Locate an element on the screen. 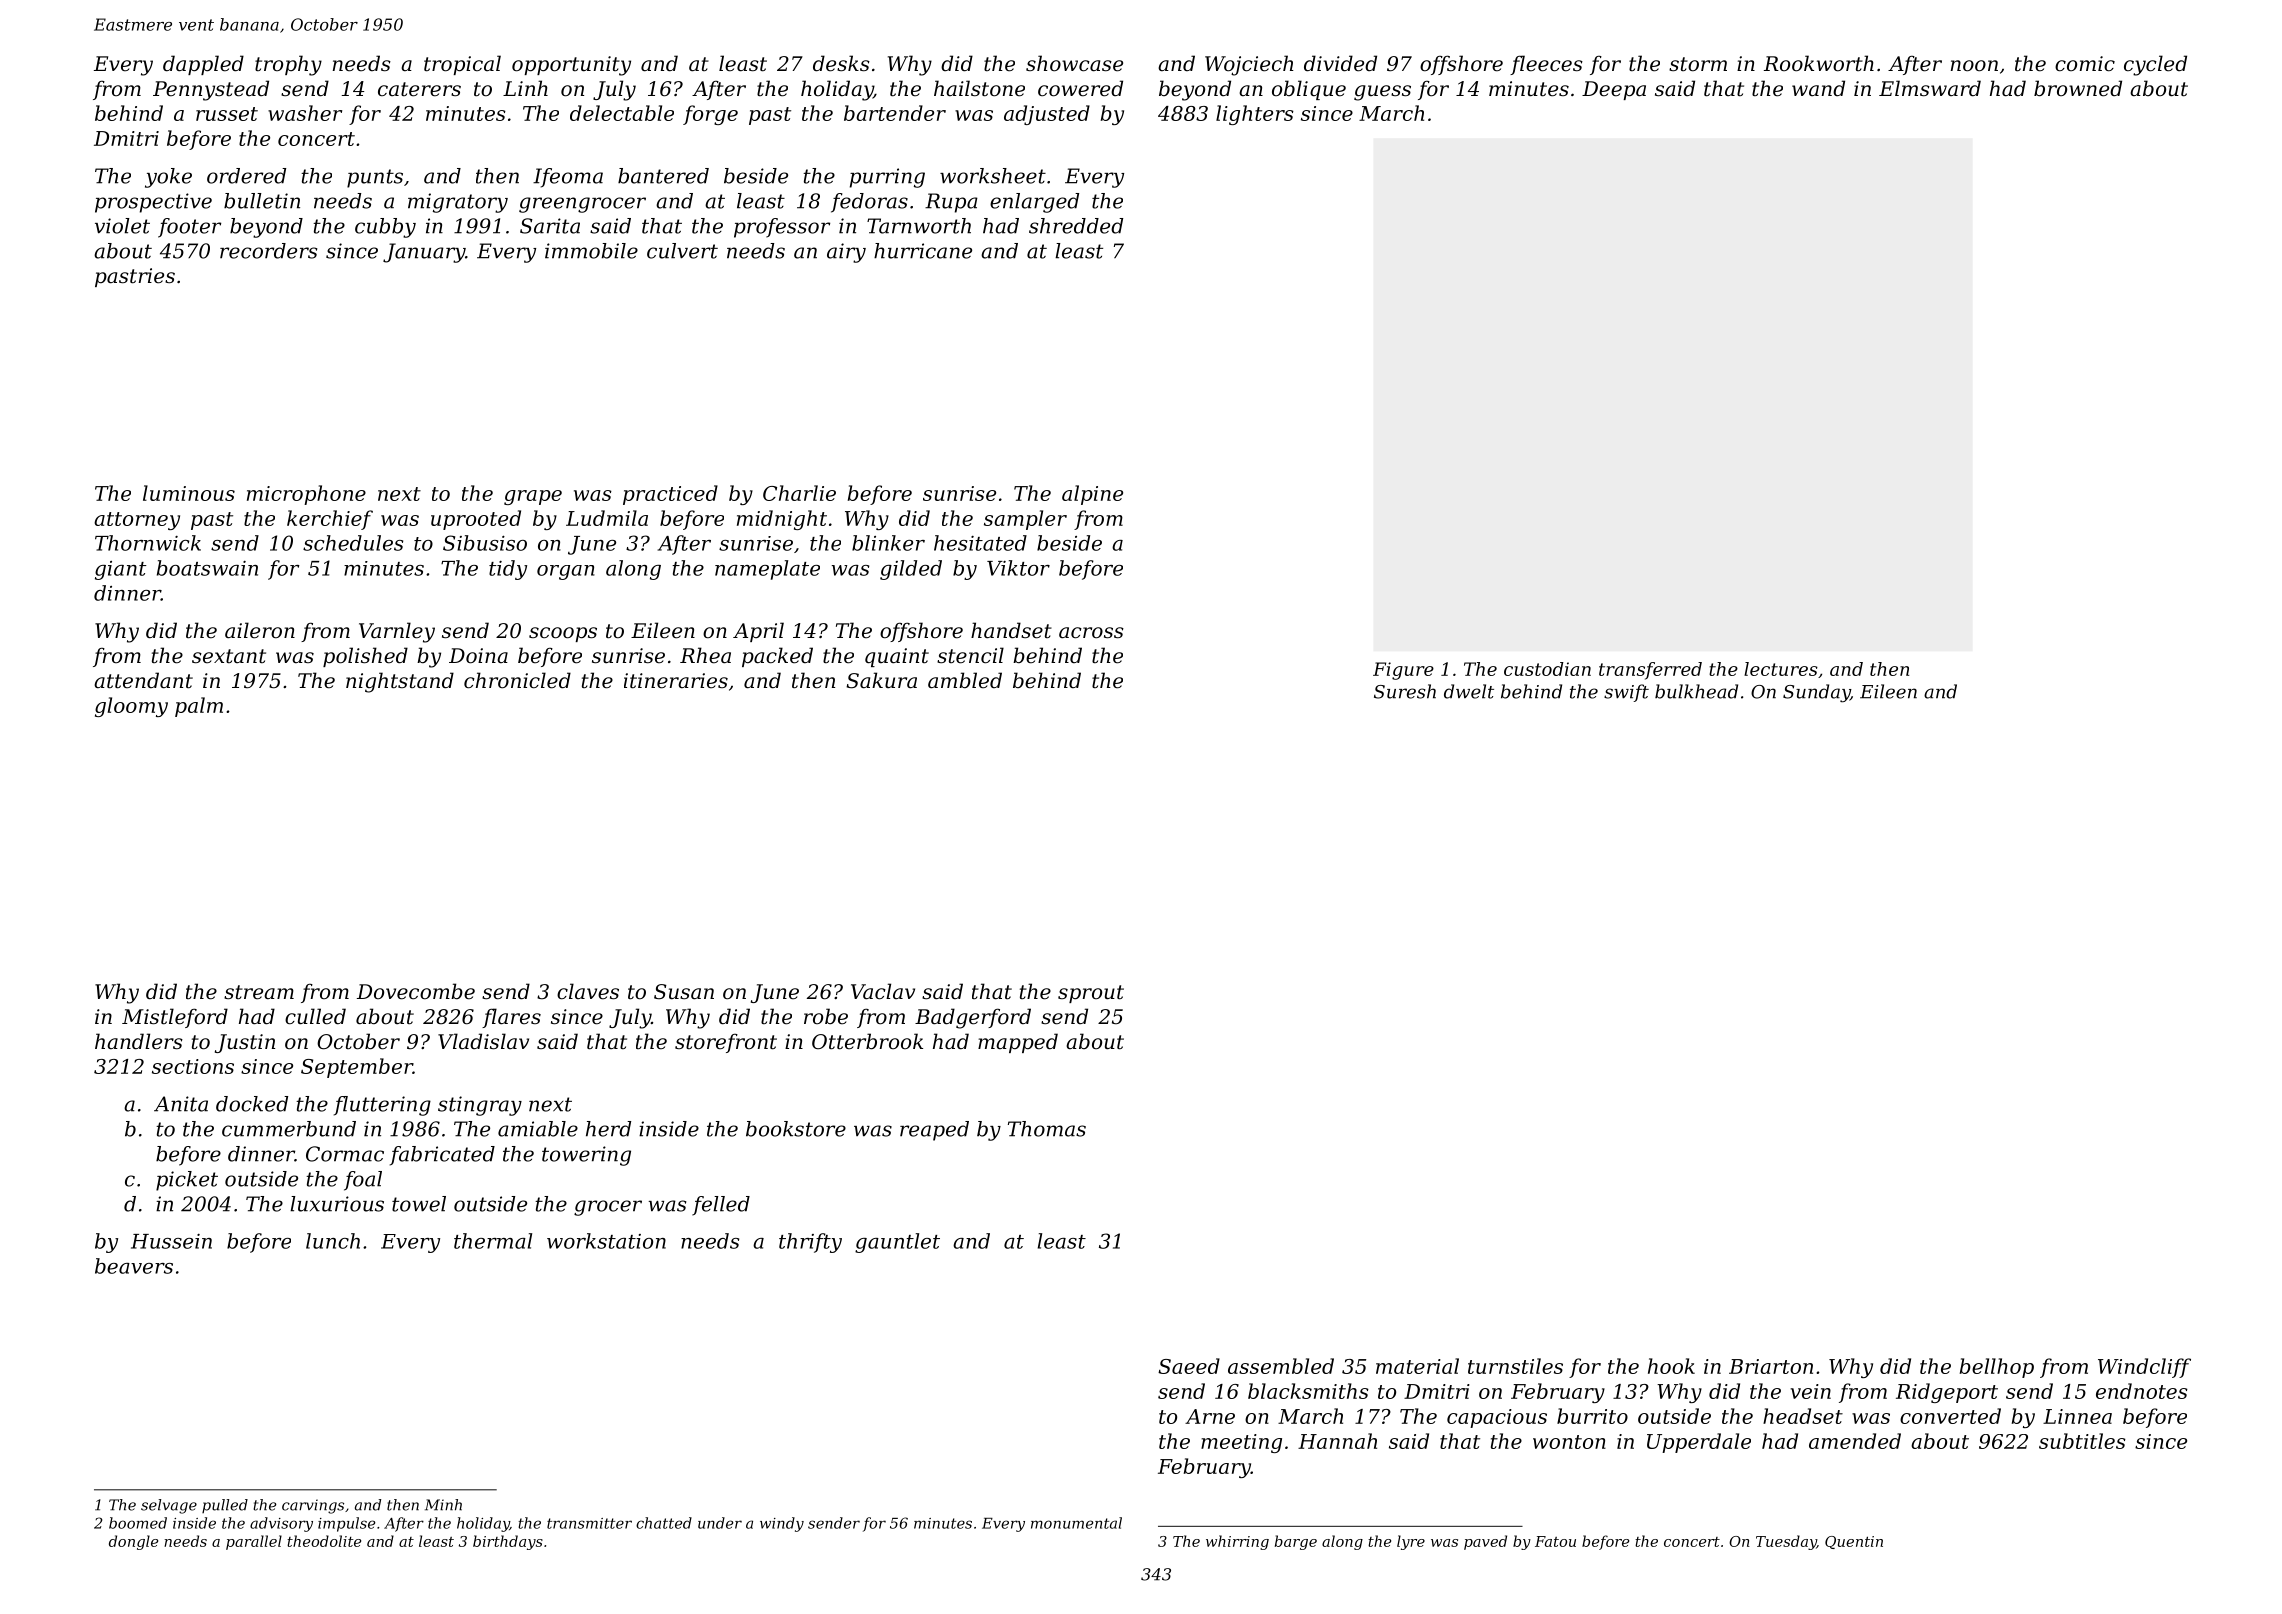 Image resolution: width=2282 pixels, height=1614 pixels. Windcliff is located at coordinates (2144, 1368).
